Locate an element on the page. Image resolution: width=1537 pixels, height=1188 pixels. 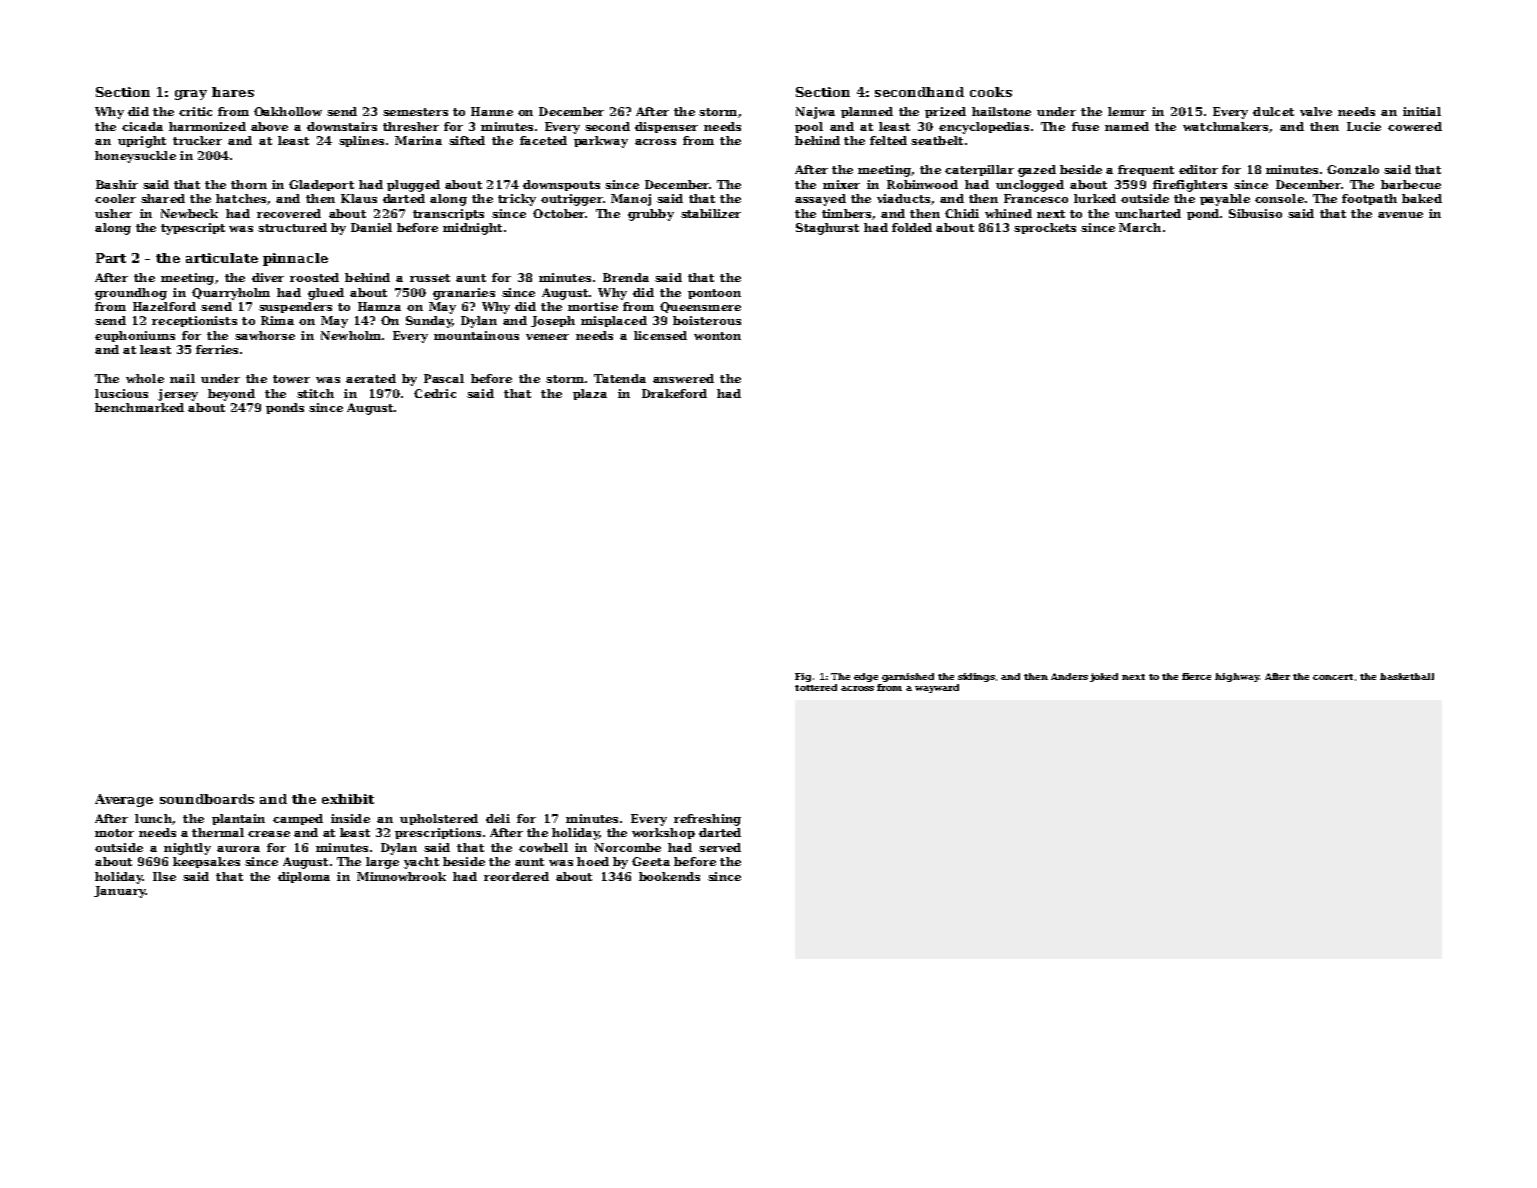
bookends is located at coordinates (669, 876).
